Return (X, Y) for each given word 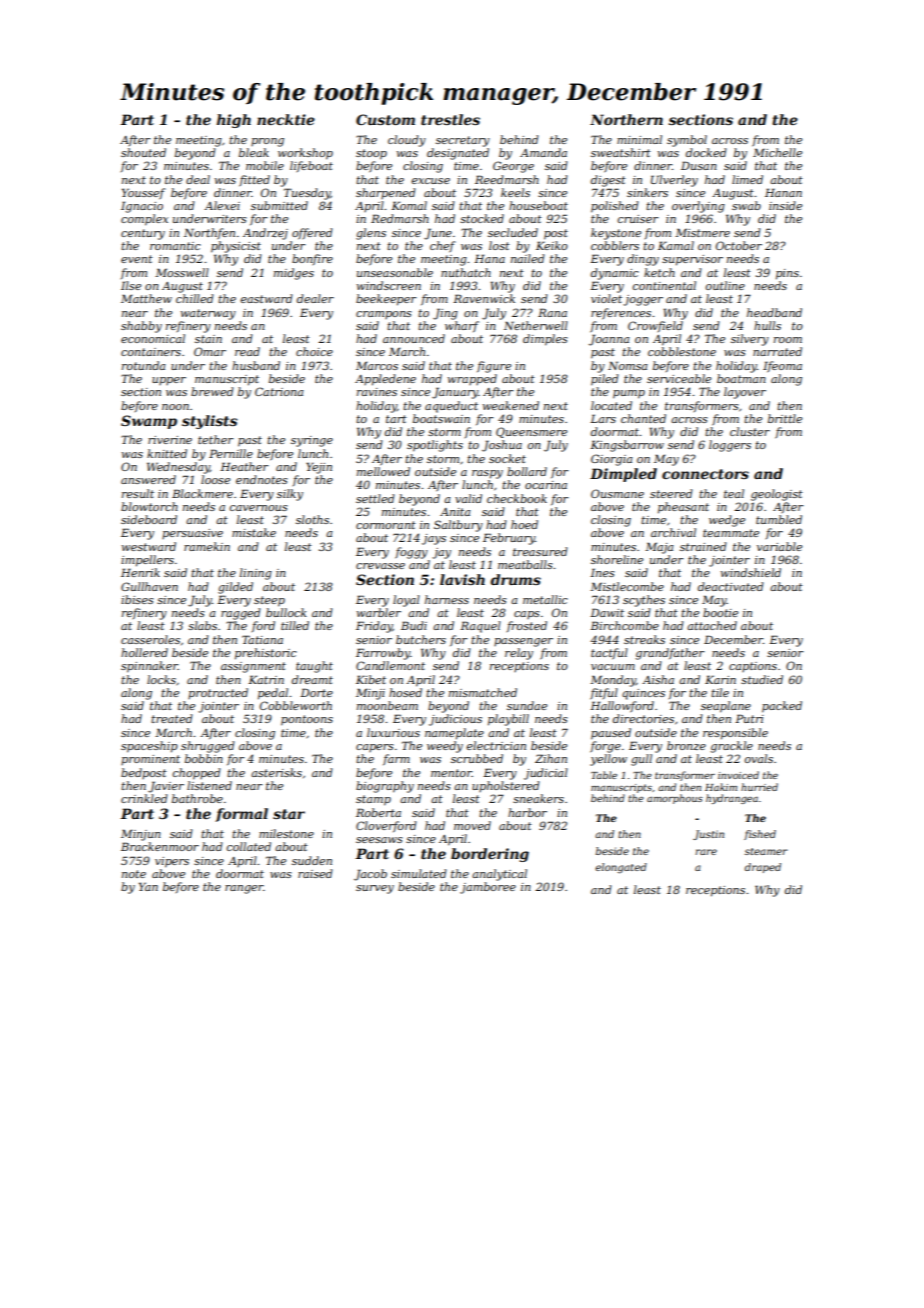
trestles (450, 119)
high (234, 121)
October (739, 245)
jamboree (488, 888)
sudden (312, 860)
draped (763, 868)
